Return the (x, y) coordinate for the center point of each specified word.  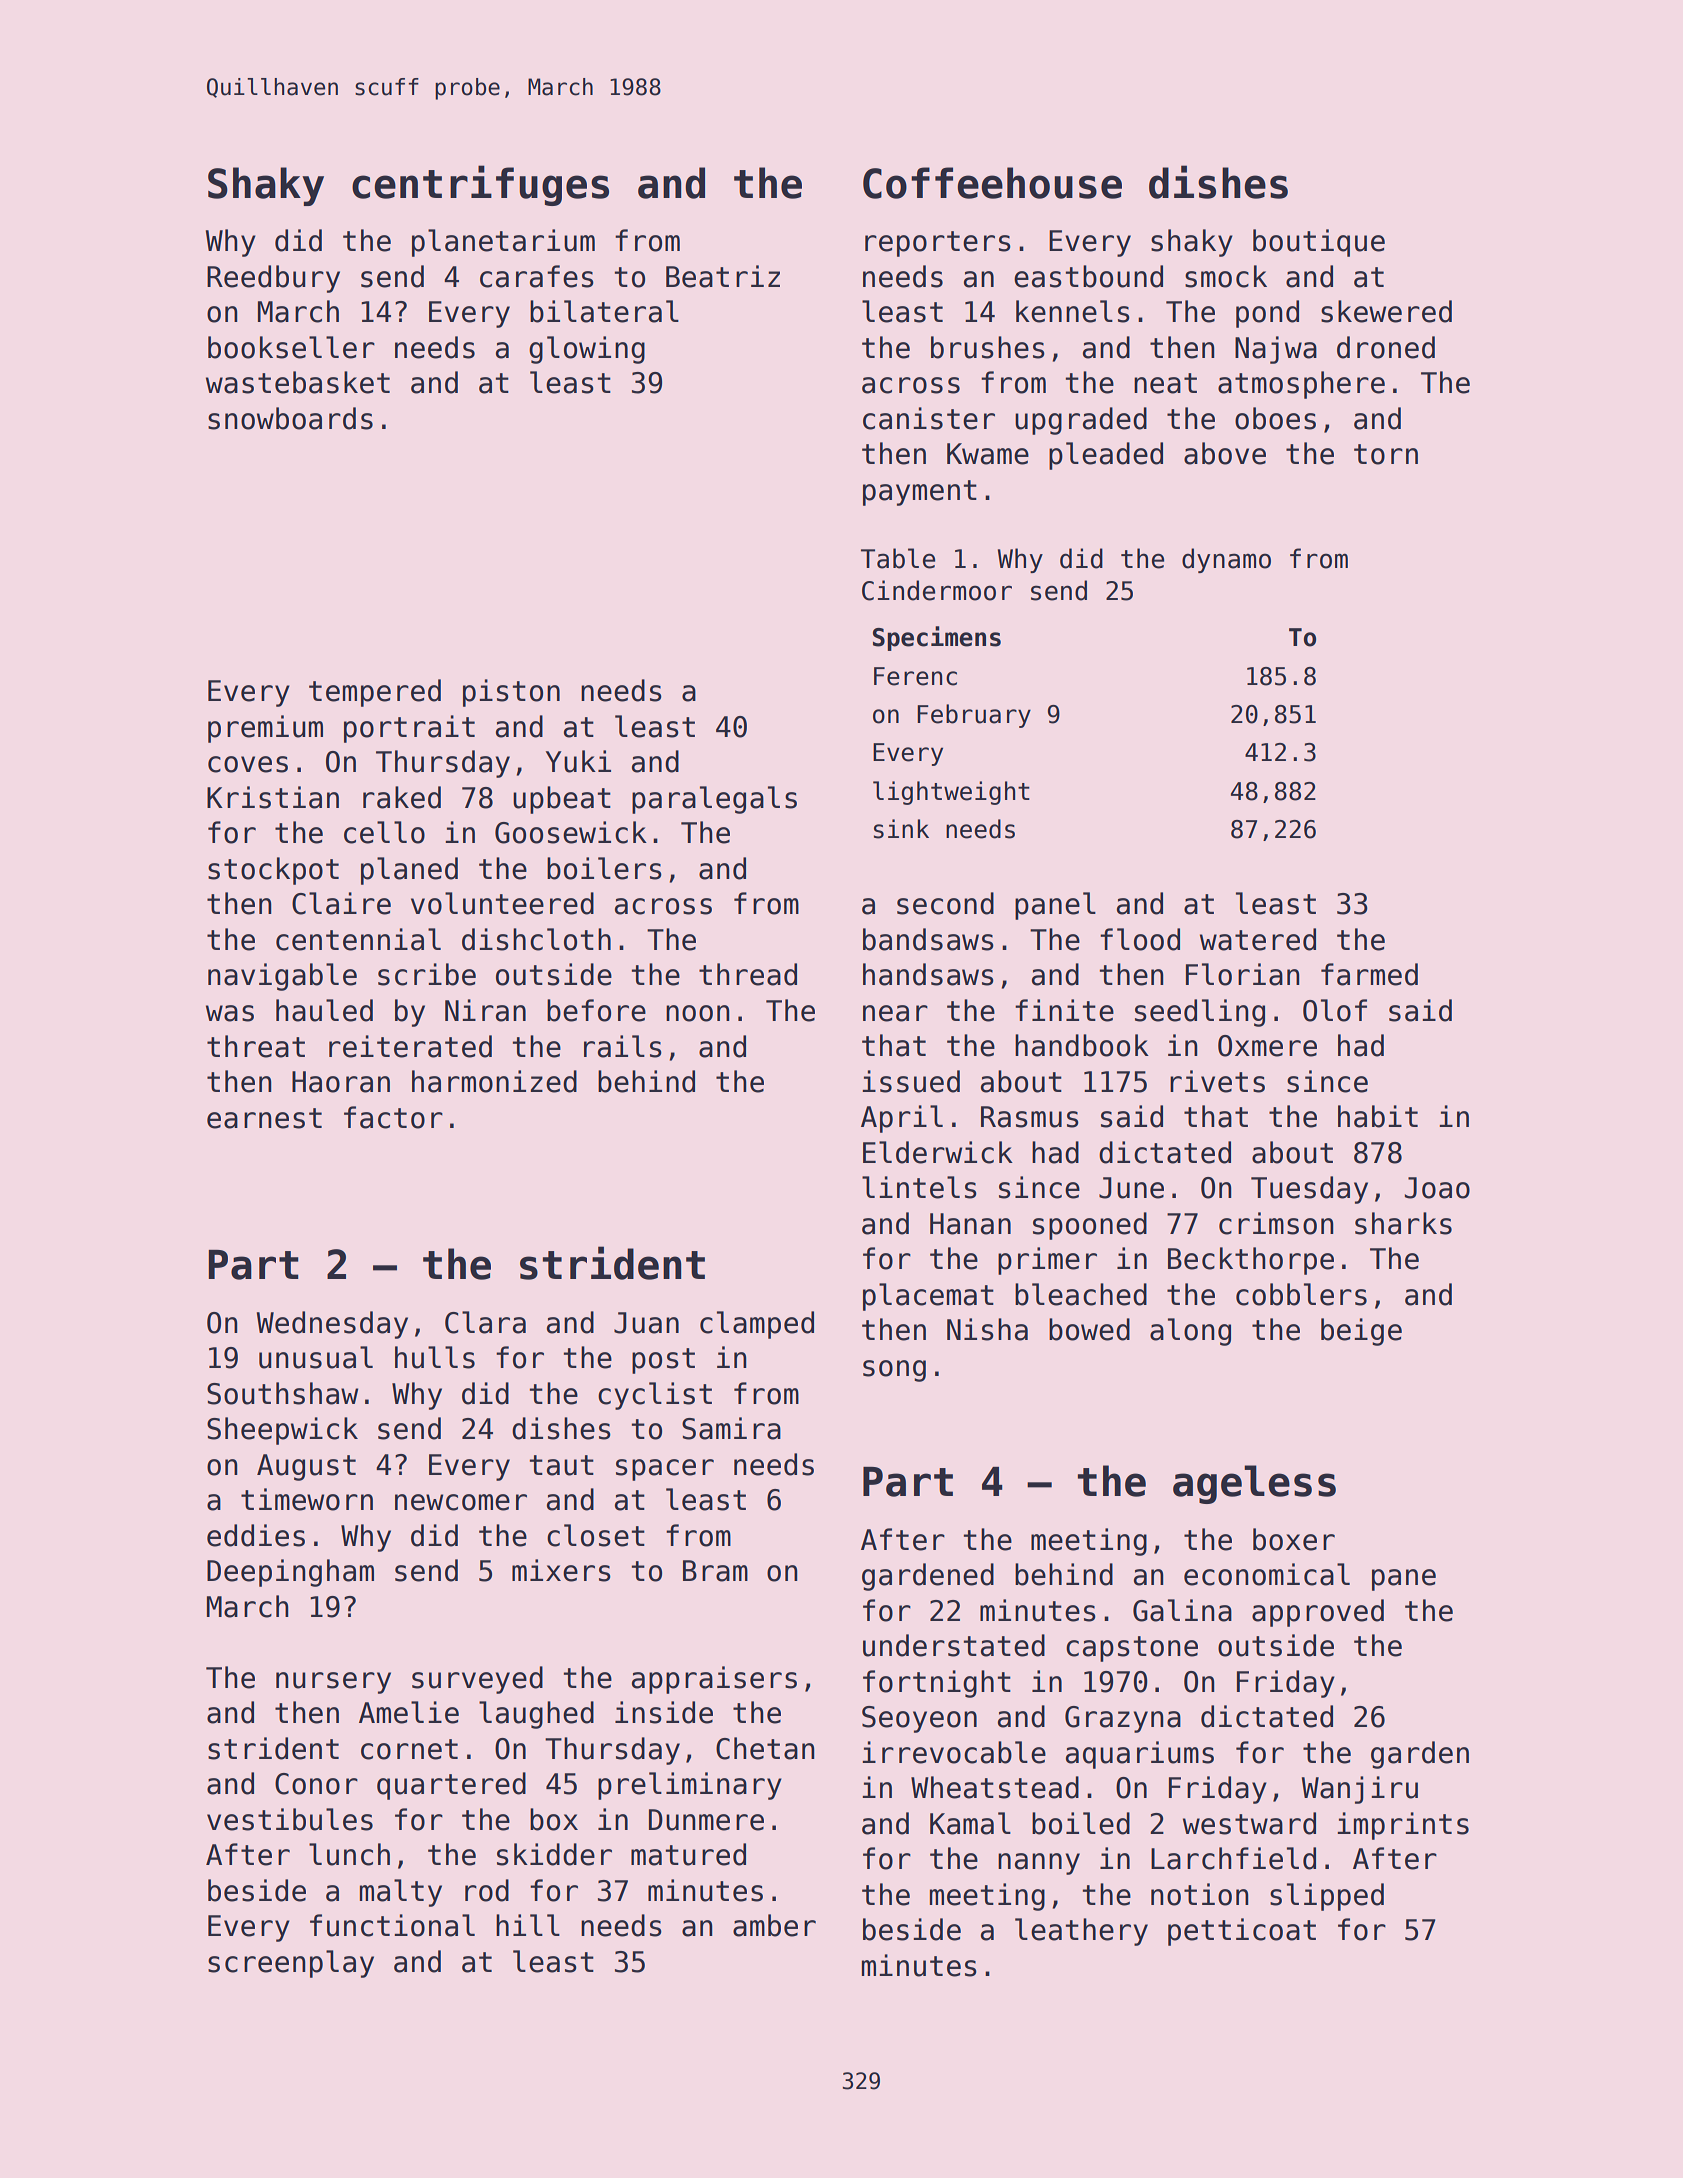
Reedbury (273, 279)
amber (774, 1925)
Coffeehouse (992, 183)
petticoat (1242, 1932)
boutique (1319, 243)
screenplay (291, 1964)
